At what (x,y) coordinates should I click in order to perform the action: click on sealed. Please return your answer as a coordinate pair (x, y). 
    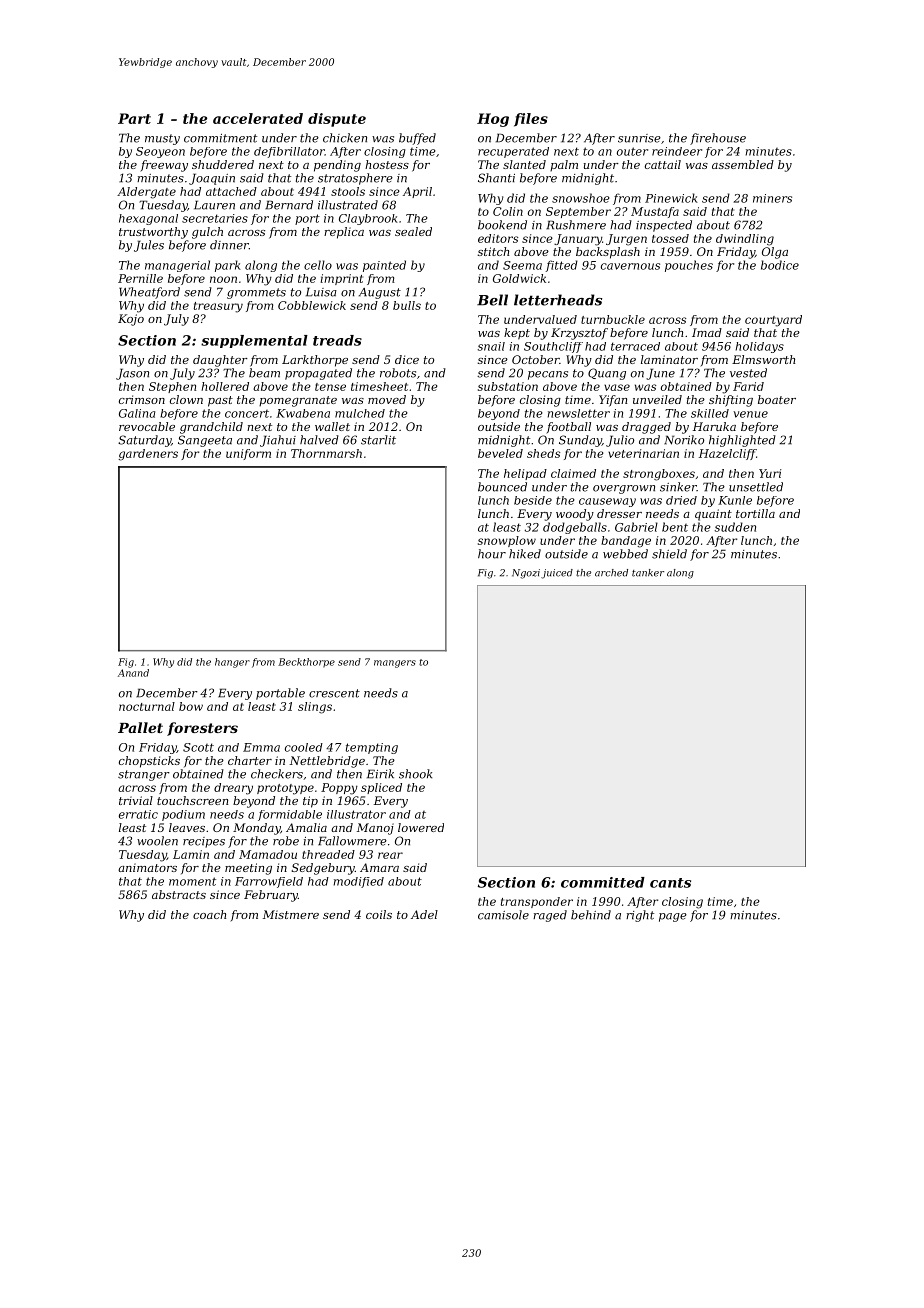
    Looking at the image, I should click on (413, 231).
